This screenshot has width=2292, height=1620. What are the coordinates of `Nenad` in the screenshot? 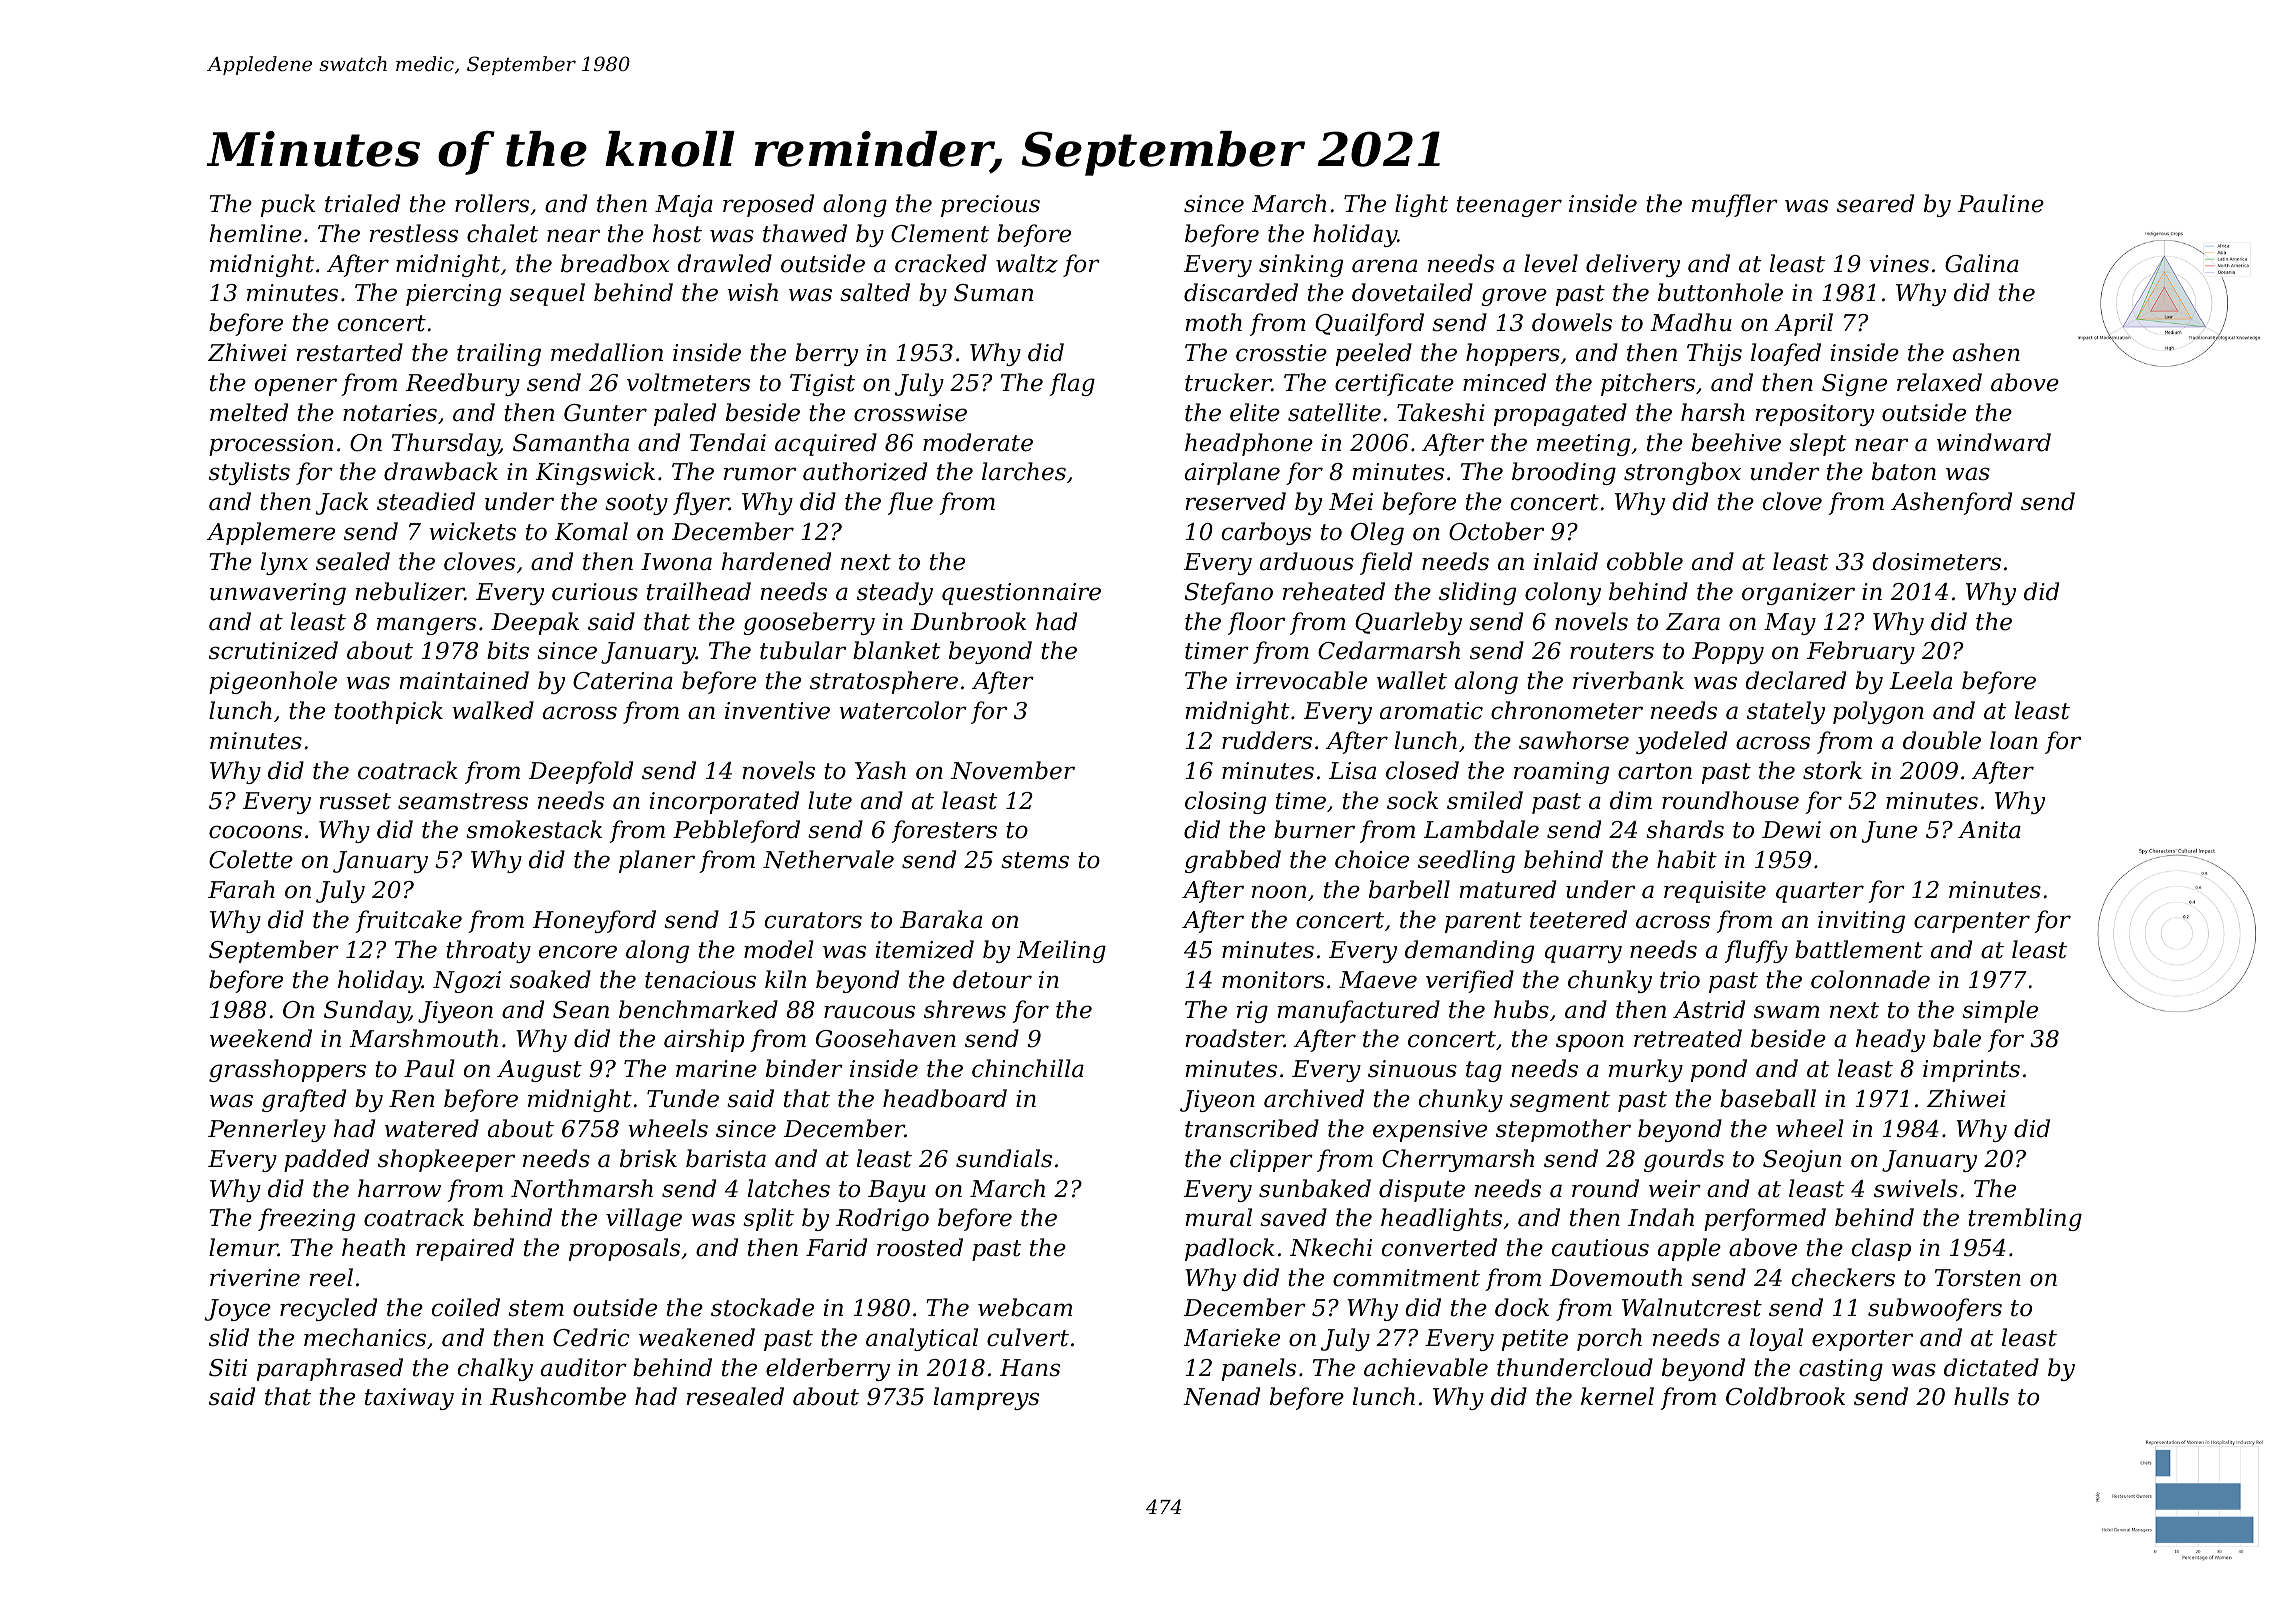 It's located at (1221, 1396).
